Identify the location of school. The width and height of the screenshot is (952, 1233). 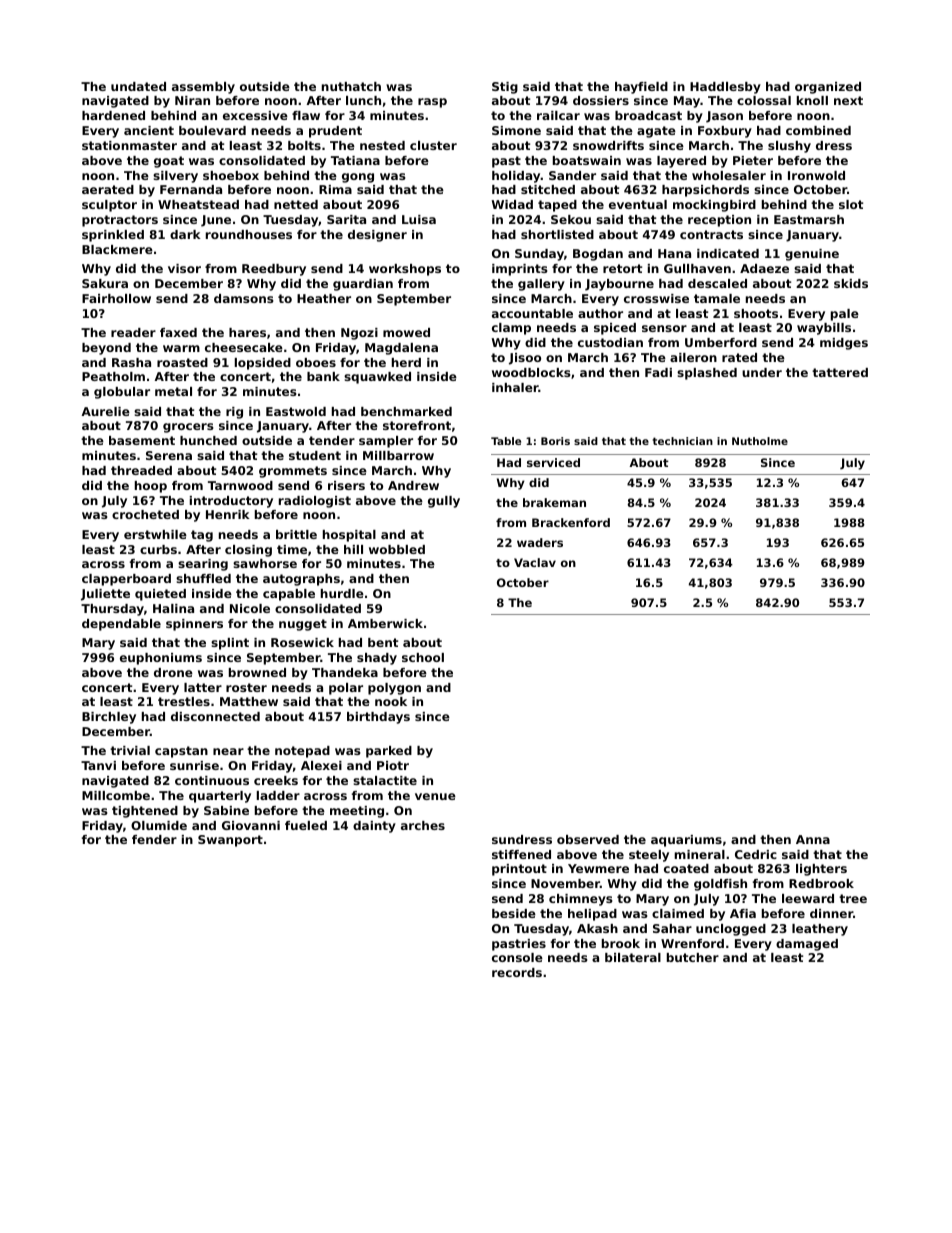
(423, 657).
